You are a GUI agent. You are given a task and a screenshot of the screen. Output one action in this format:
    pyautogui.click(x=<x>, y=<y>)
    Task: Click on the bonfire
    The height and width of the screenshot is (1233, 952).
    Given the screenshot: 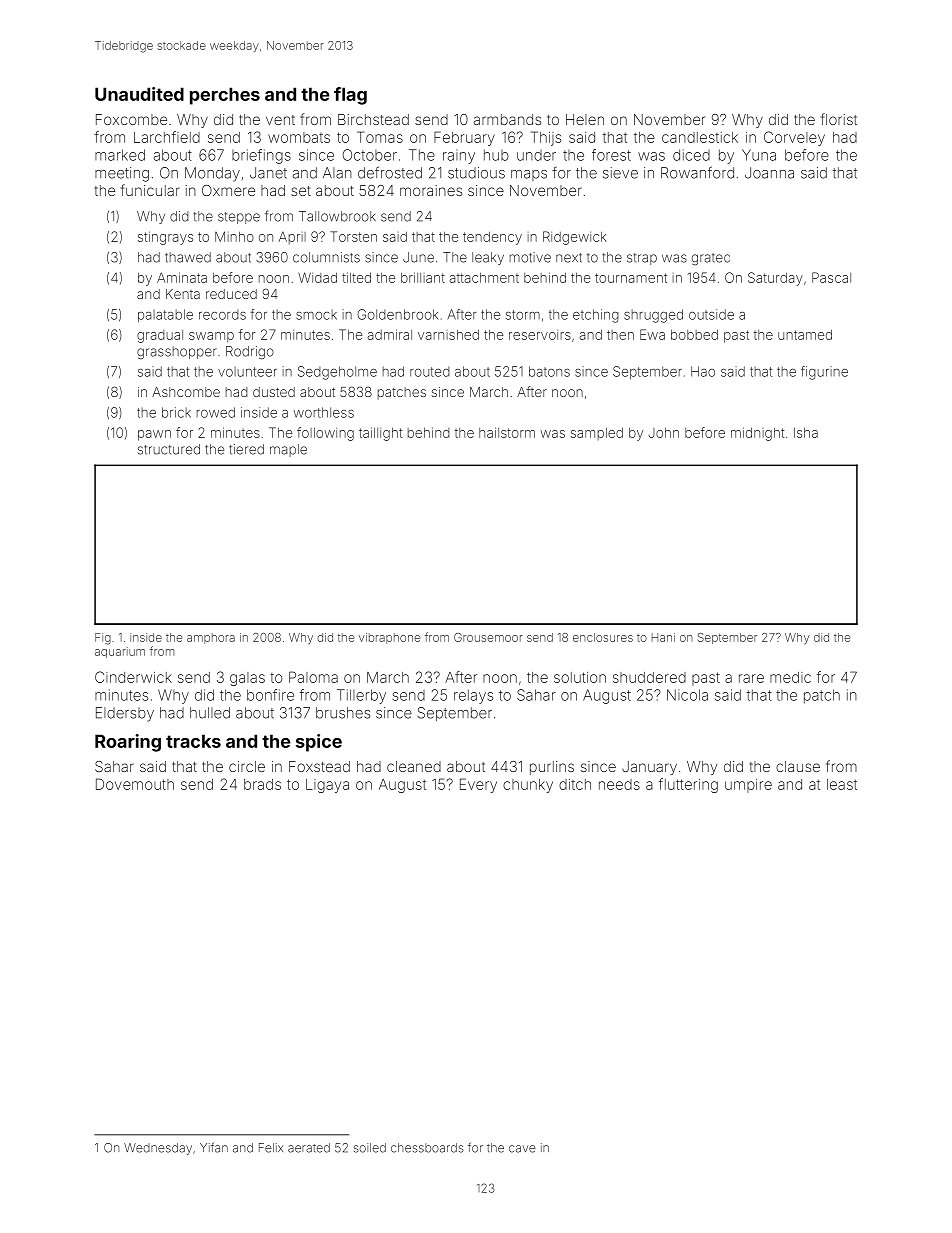 What is the action you would take?
    pyautogui.click(x=270, y=695)
